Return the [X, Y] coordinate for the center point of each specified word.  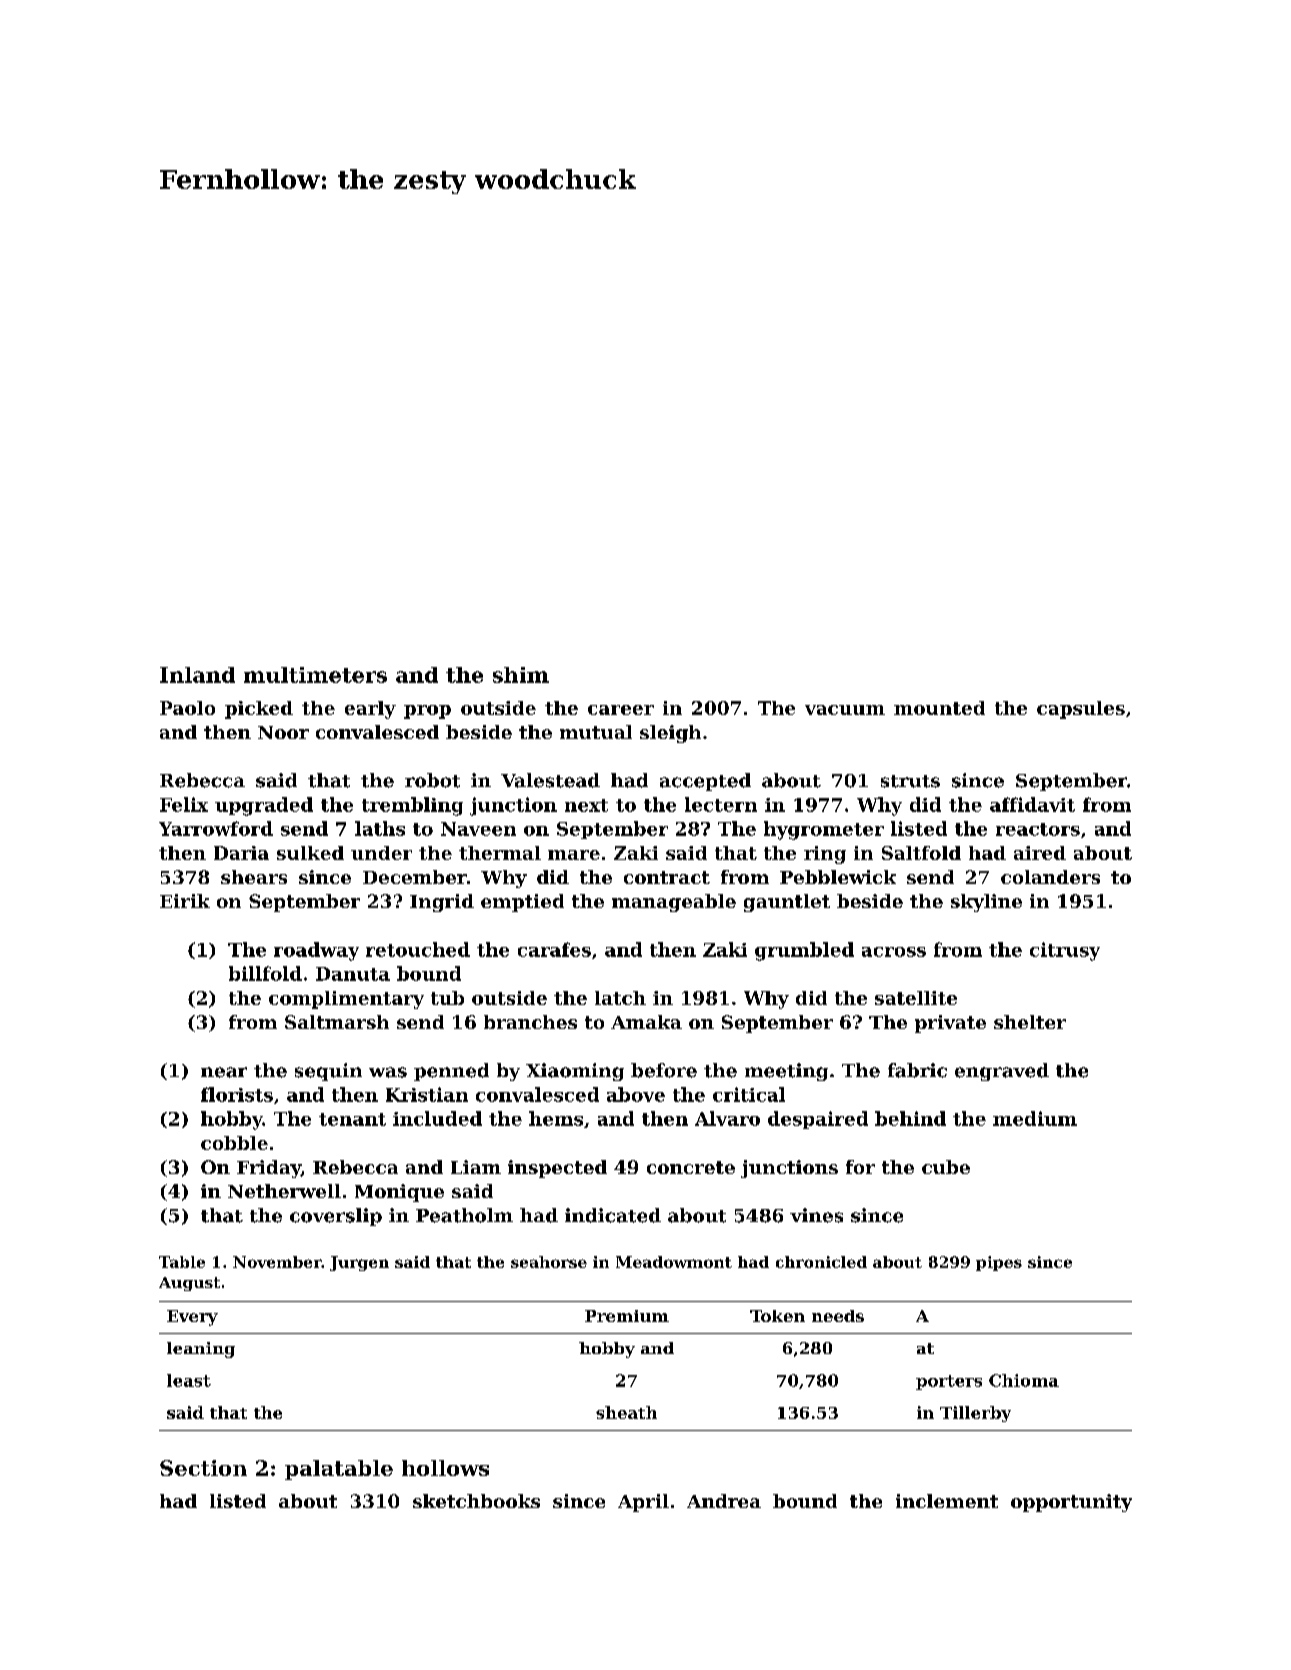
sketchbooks [476, 1501]
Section [203, 1468]
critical [749, 1094]
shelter [1030, 1022]
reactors [1038, 829]
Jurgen [359, 1263]
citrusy [1065, 951]
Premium [627, 1316]
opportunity [1071, 1503]
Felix [184, 804]
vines [816, 1215]
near [224, 1072]
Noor [283, 732]
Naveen [478, 829]
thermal [500, 853]
